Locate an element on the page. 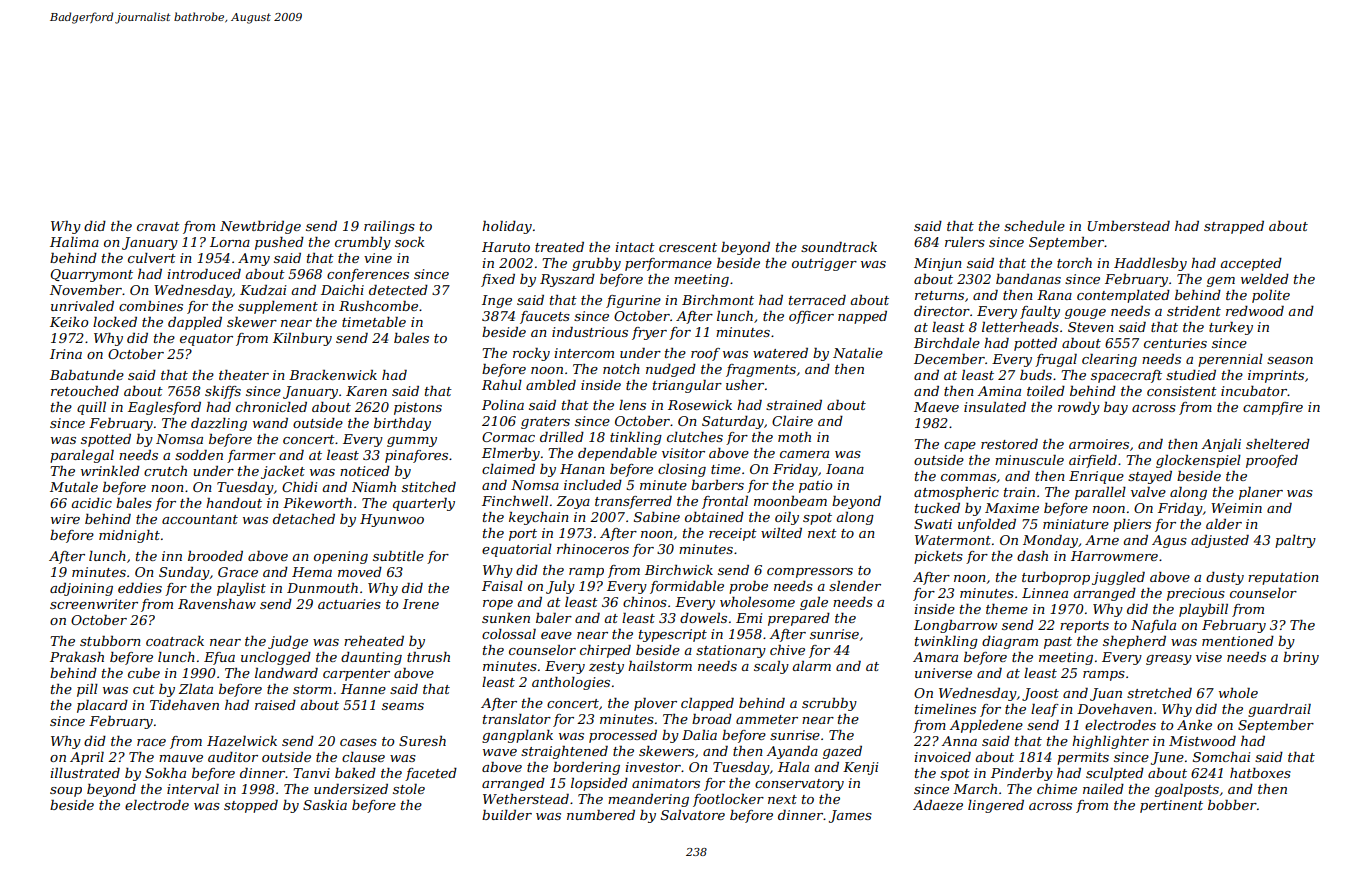 This document has height=887, width=1372. Hanne is located at coordinates (363, 689).
